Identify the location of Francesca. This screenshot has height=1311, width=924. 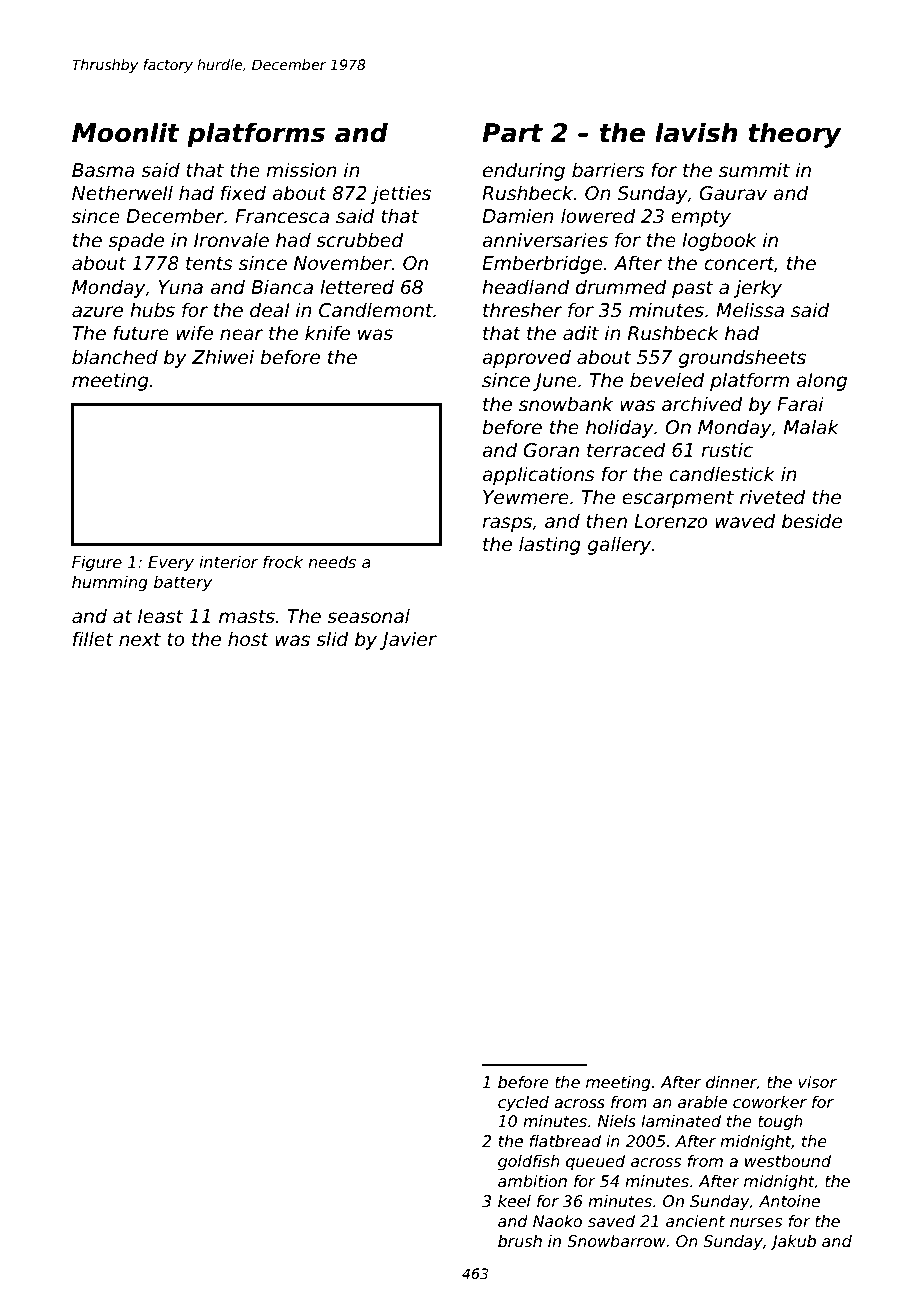
(282, 216).
